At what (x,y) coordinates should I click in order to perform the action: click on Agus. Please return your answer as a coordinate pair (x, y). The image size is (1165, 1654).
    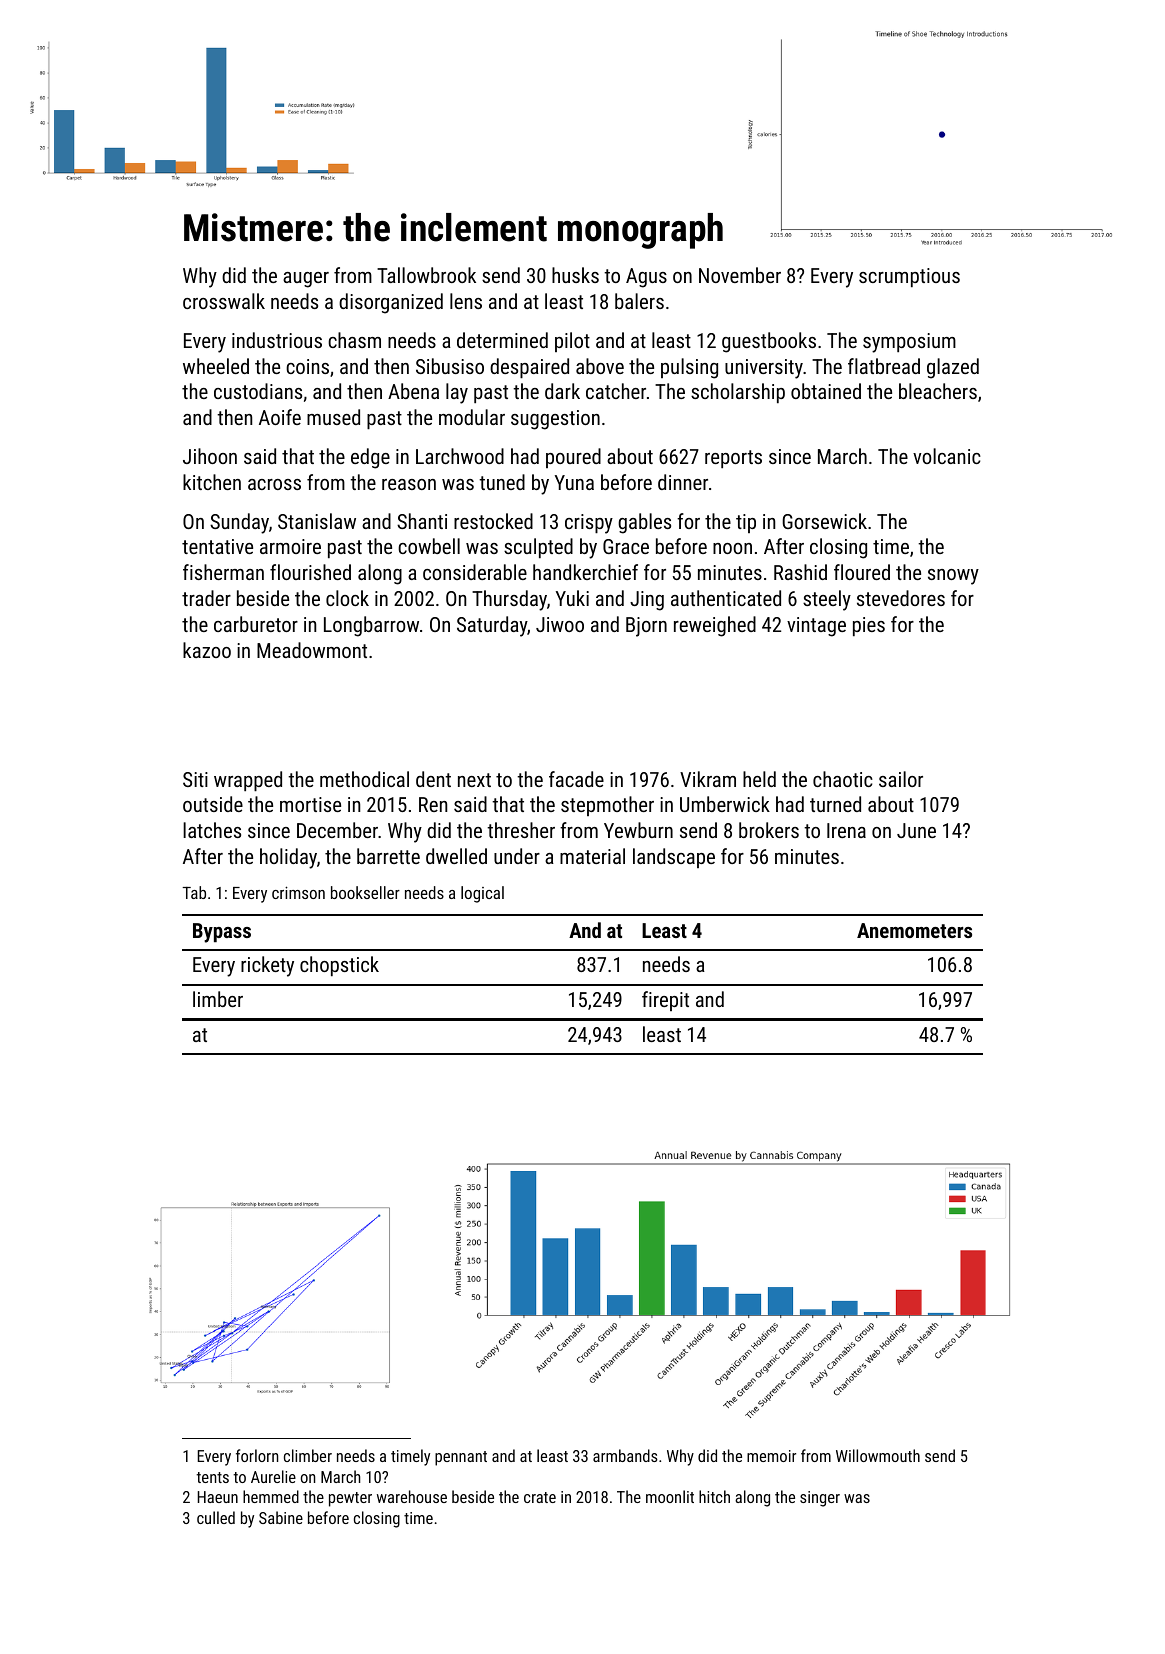
    Looking at the image, I should click on (646, 278).
